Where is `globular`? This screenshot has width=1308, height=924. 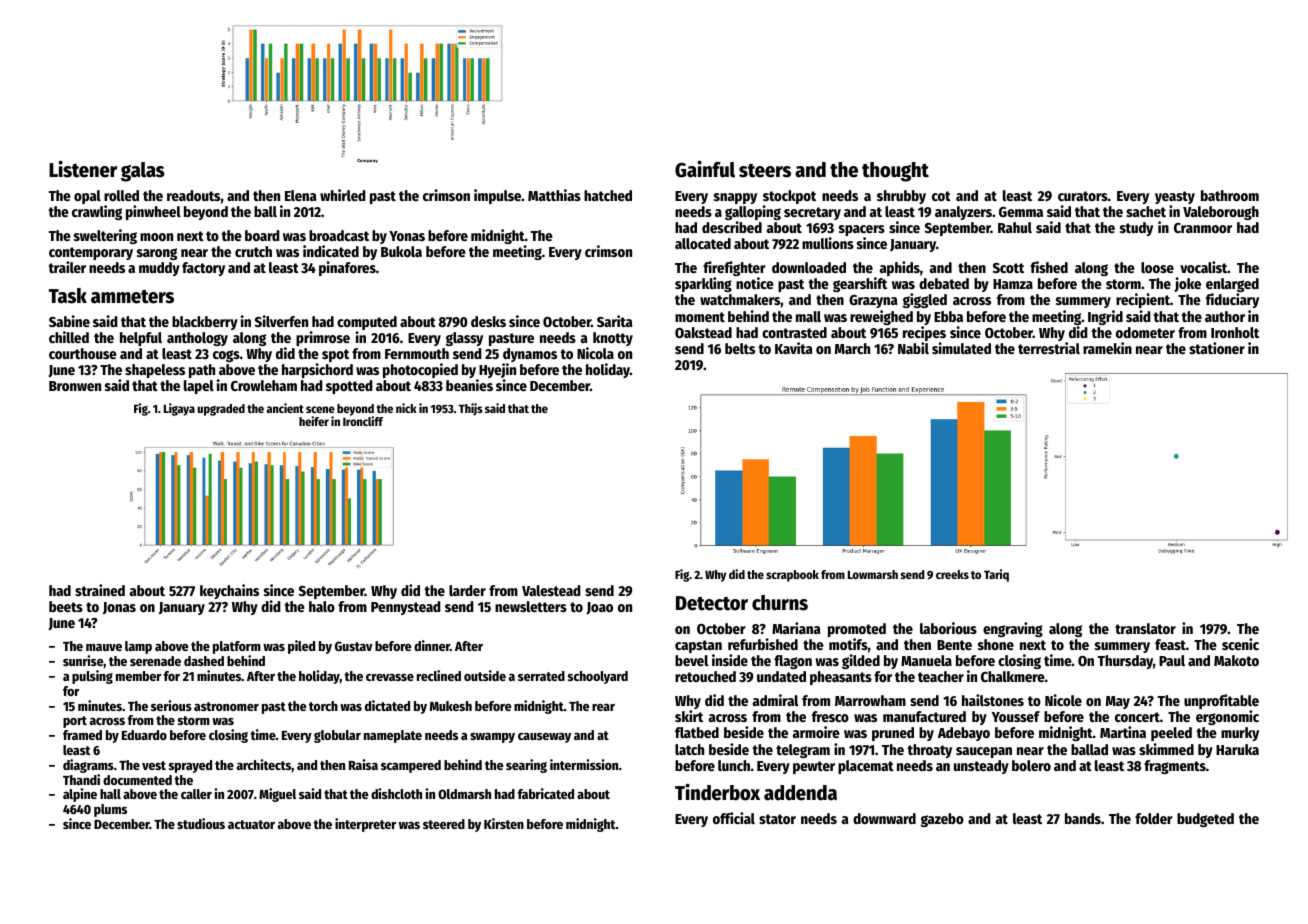 globular is located at coordinates (337, 736).
